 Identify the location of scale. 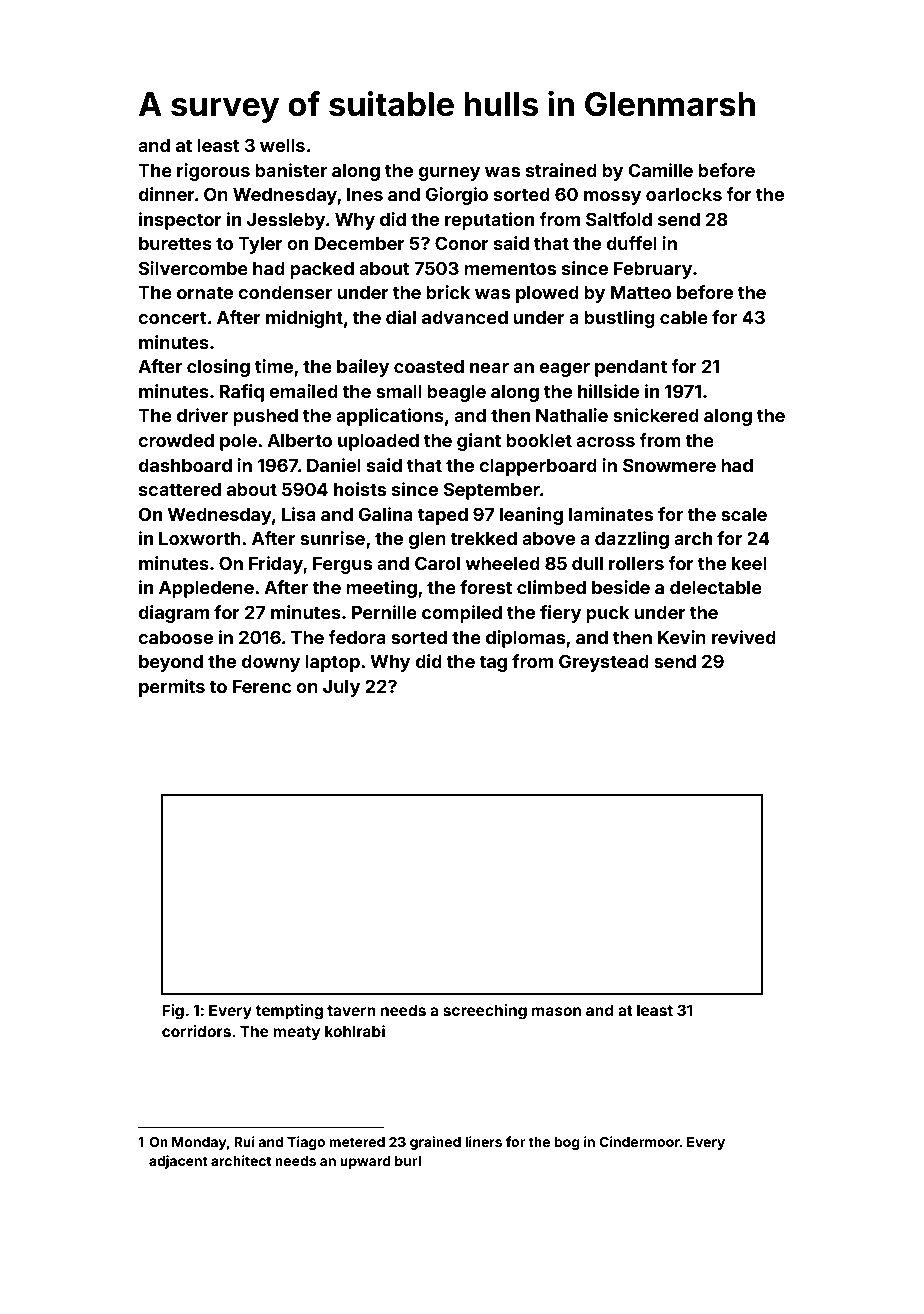
(744, 514).
